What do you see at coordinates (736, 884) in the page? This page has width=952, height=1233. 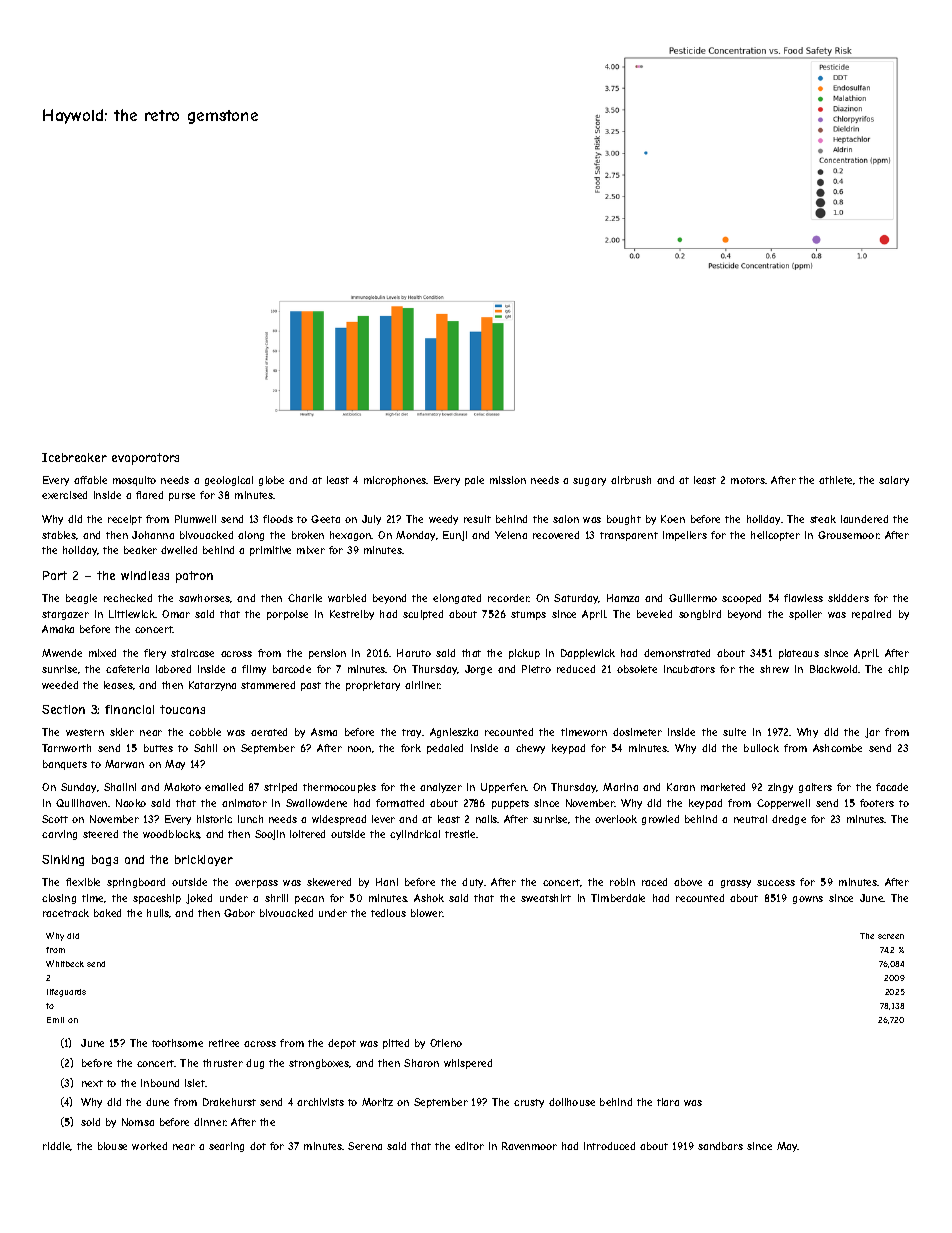 I see `grassy` at bounding box center [736, 884].
